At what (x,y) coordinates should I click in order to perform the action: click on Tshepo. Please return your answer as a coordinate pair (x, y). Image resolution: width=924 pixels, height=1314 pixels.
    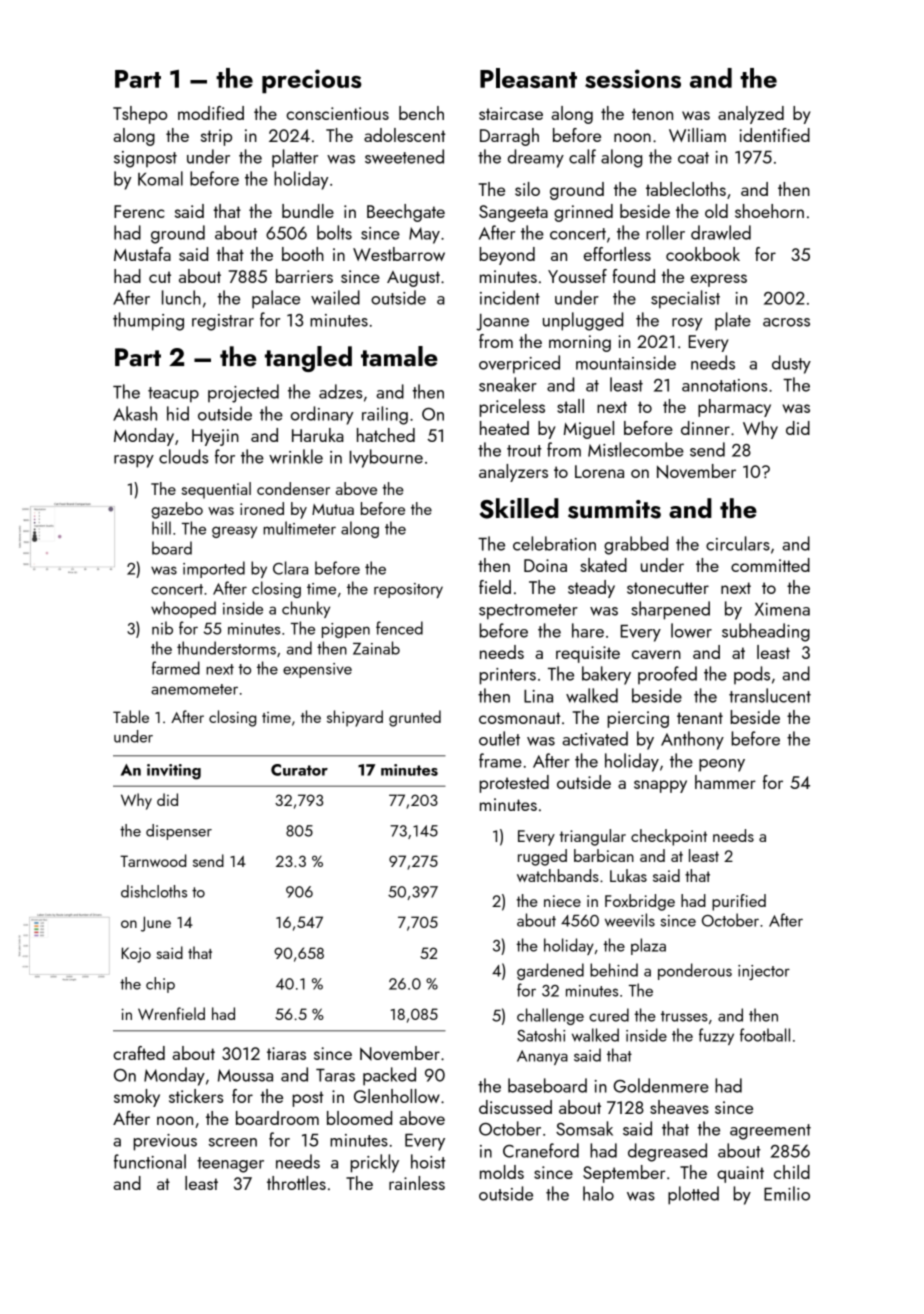
    Looking at the image, I should click on (140, 115).
